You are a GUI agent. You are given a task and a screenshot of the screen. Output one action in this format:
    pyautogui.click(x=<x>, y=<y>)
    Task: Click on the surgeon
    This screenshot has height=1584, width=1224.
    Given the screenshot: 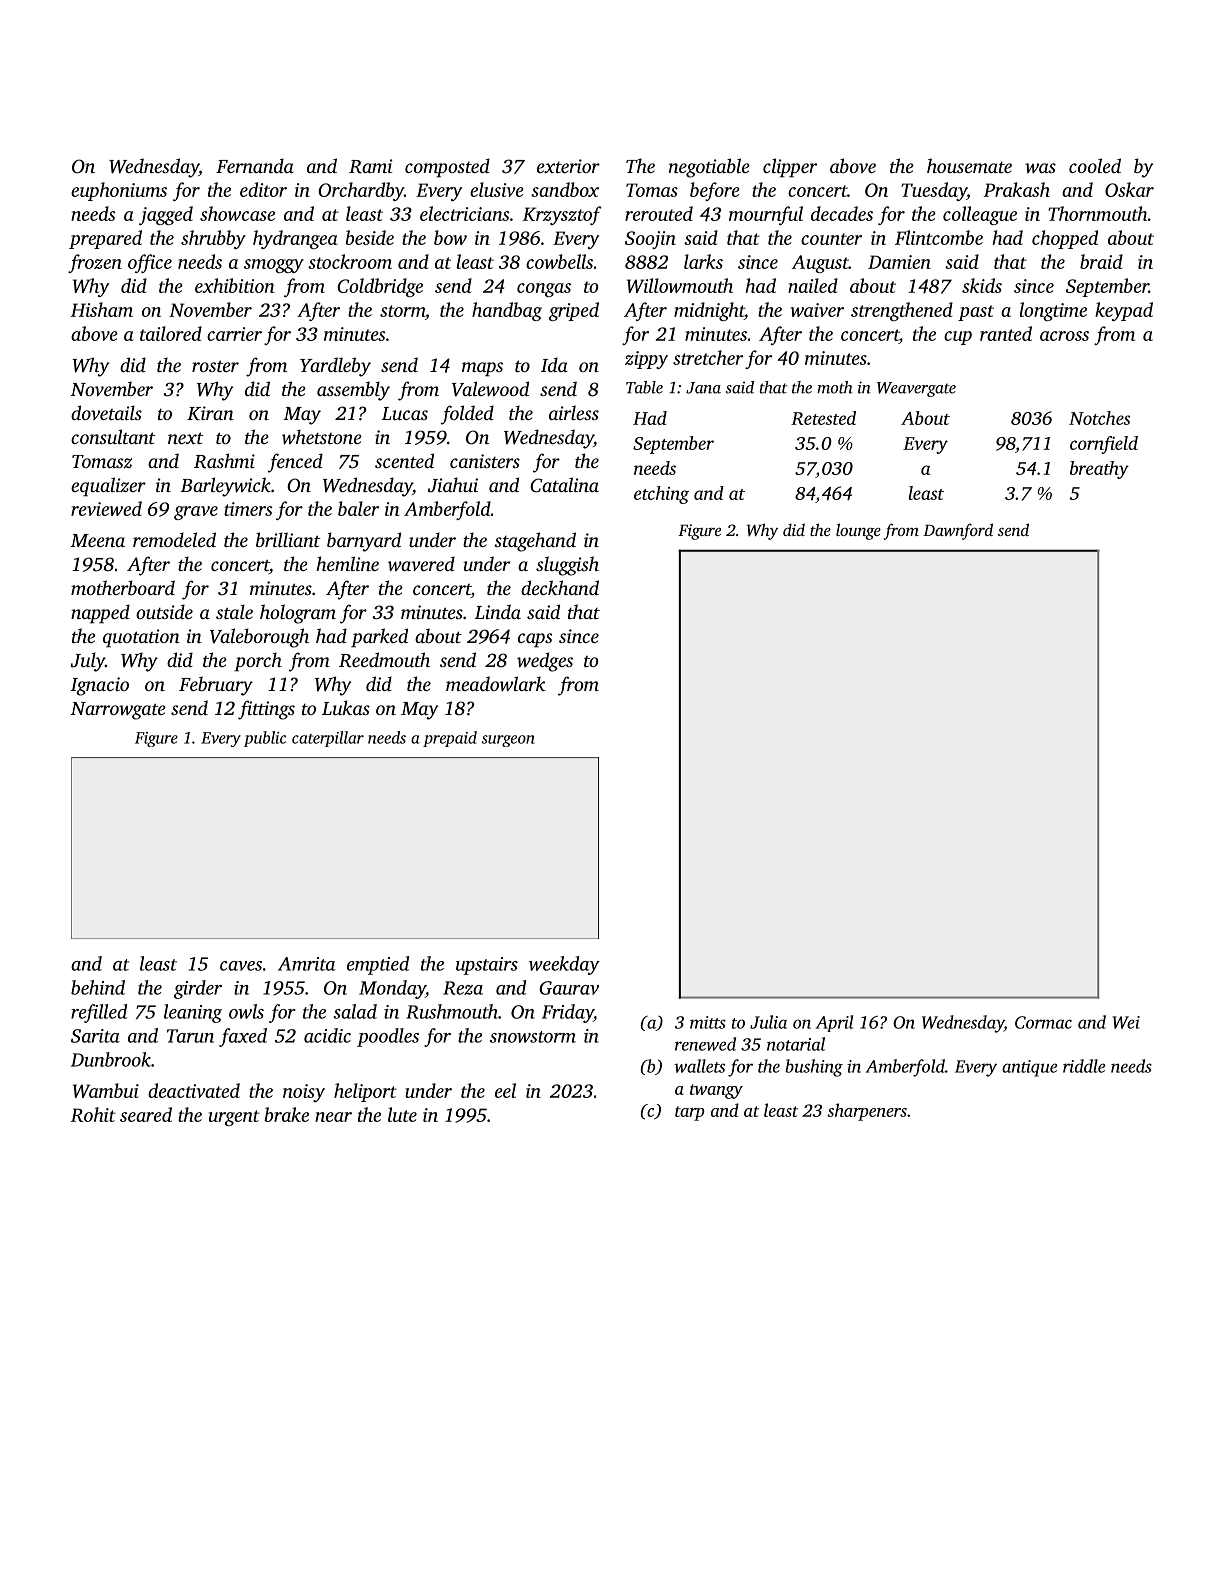 What is the action you would take?
    pyautogui.click(x=508, y=741)
